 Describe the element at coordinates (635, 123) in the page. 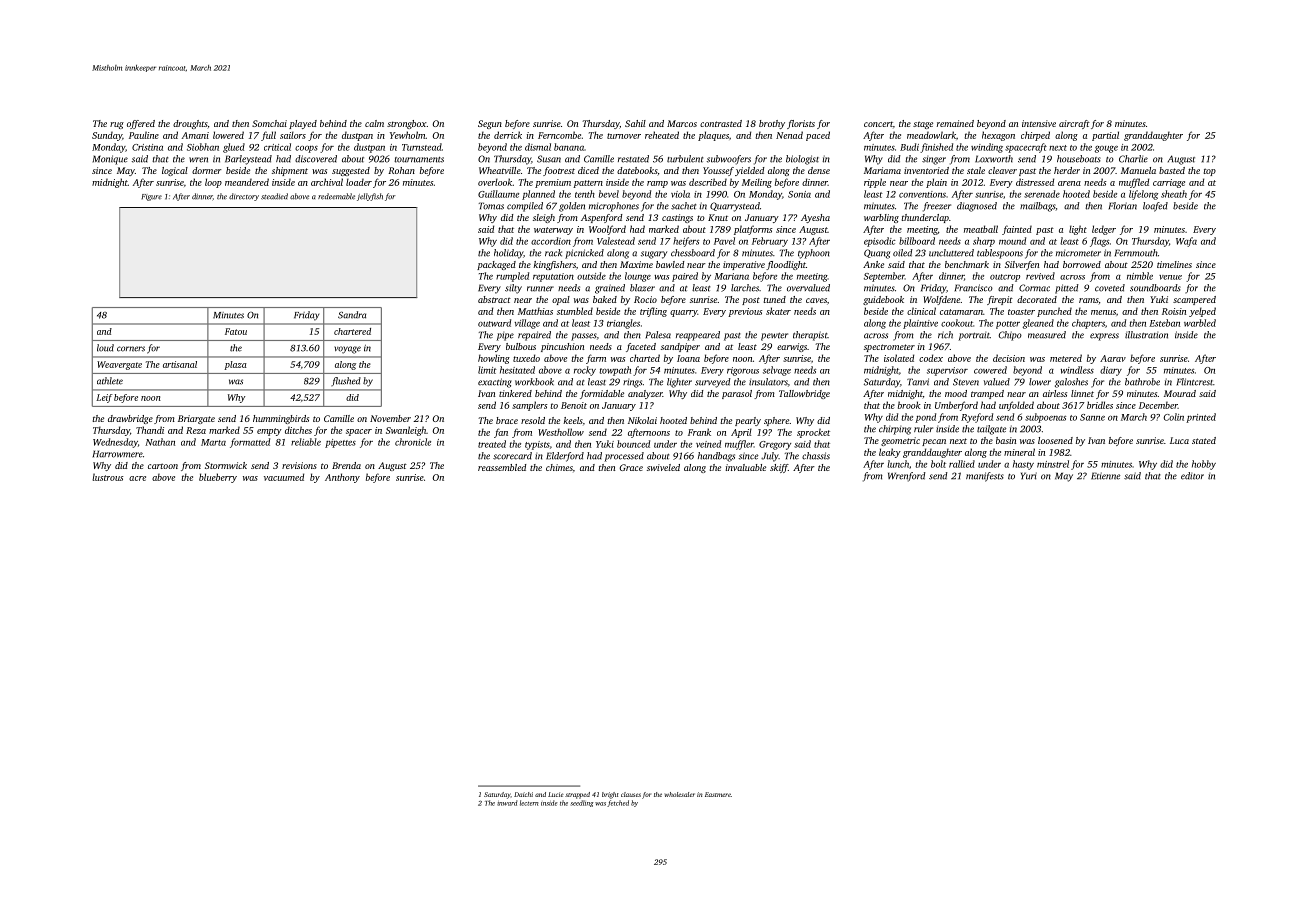

I see `Sahil` at that location.
